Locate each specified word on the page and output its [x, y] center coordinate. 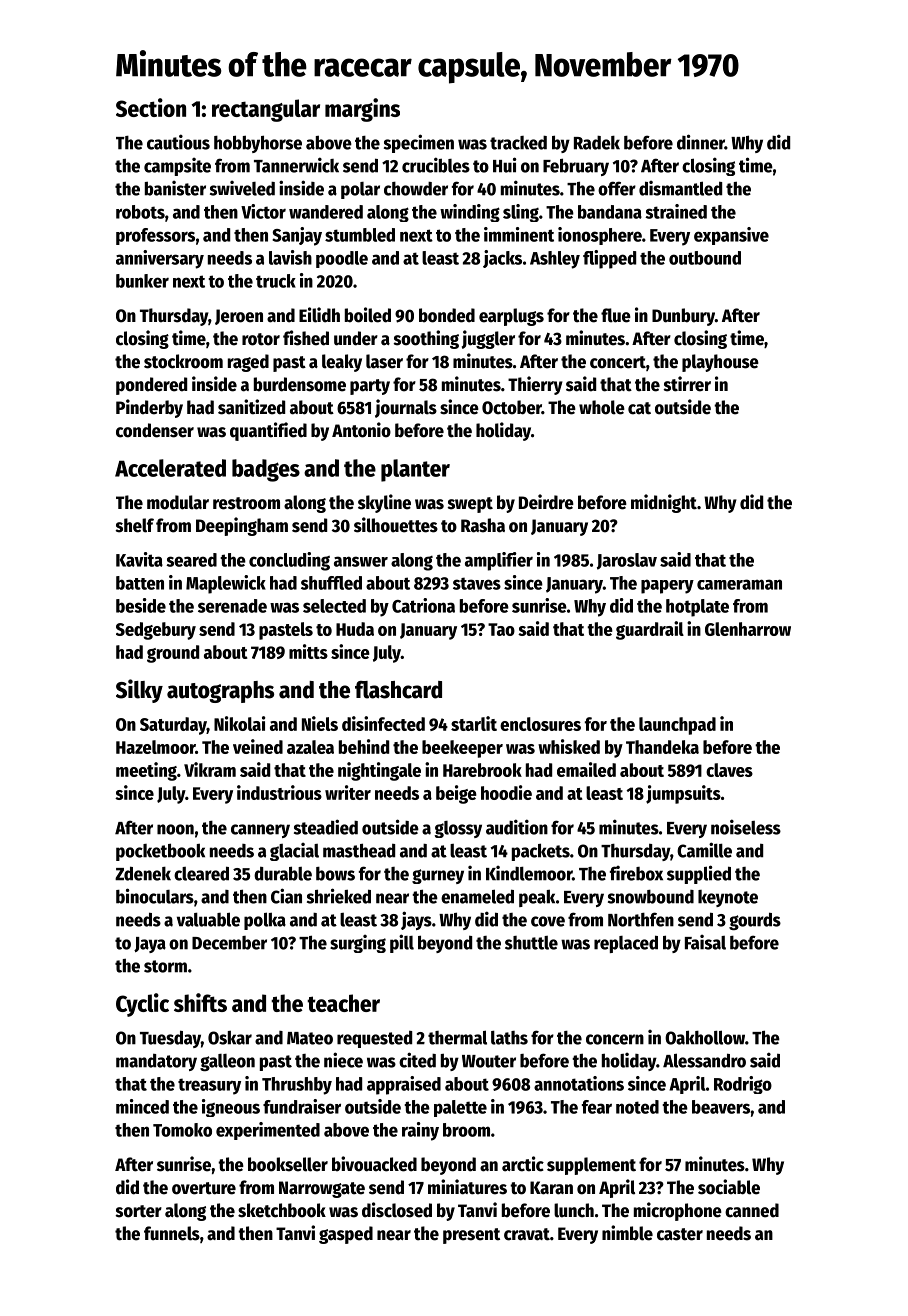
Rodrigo [743, 1085]
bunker [142, 281]
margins [362, 110]
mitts [308, 651]
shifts [200, 1002]
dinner [701, 142]
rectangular [266, 110]
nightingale [379, 771]
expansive [731, 236]
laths [509, 1038]
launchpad [677, 726]
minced [142, 1106]
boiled [368, 315]
